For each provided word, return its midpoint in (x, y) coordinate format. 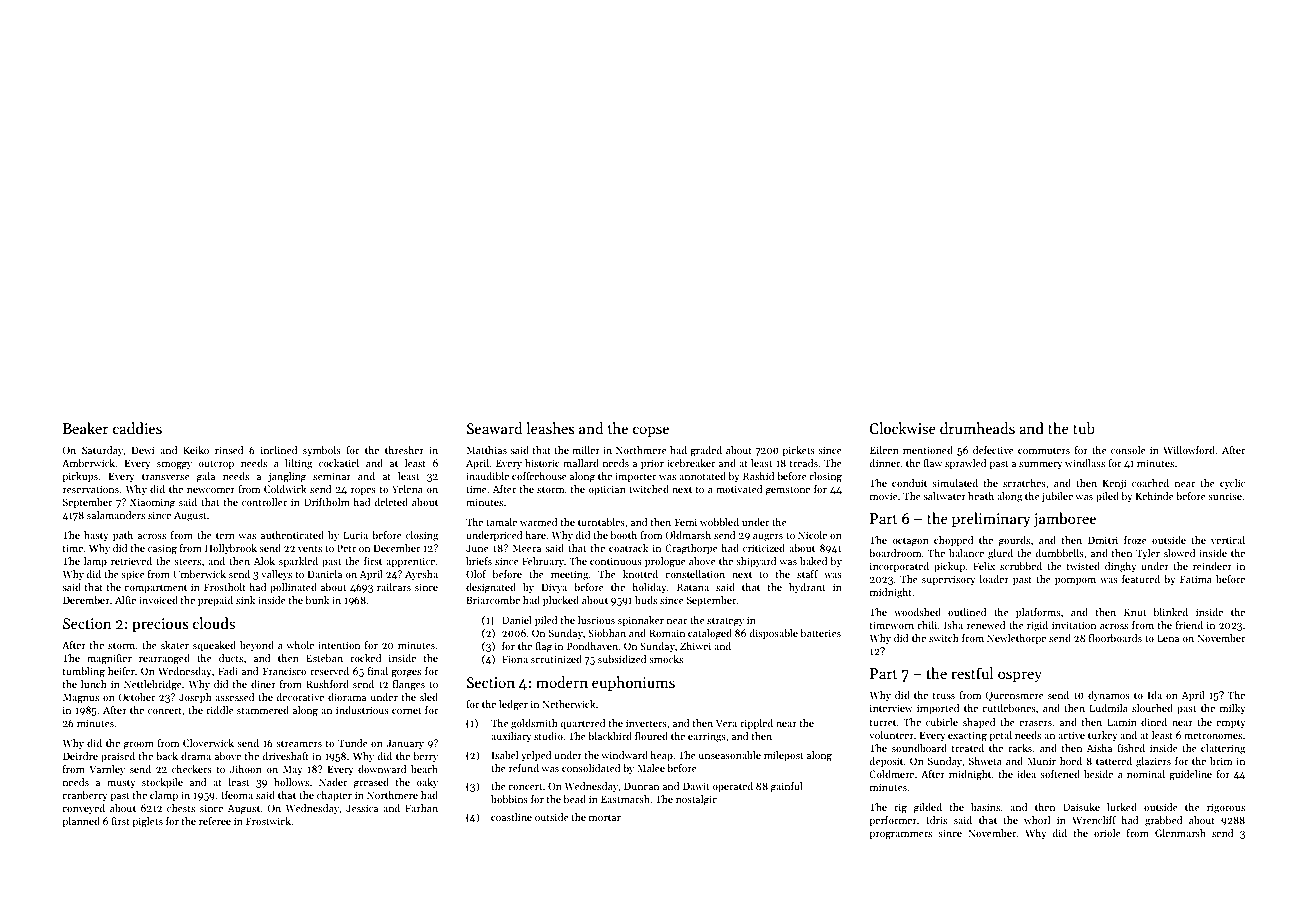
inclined (279, 450)
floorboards (1115, 638)
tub (1084, 428)
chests (181, 808)
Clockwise (902, 428)
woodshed (917, 612)
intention (339, 645)
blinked (1171, 612)
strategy (725, 622)
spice (133, 575)
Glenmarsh (1180, 833)
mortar (605, 818)
